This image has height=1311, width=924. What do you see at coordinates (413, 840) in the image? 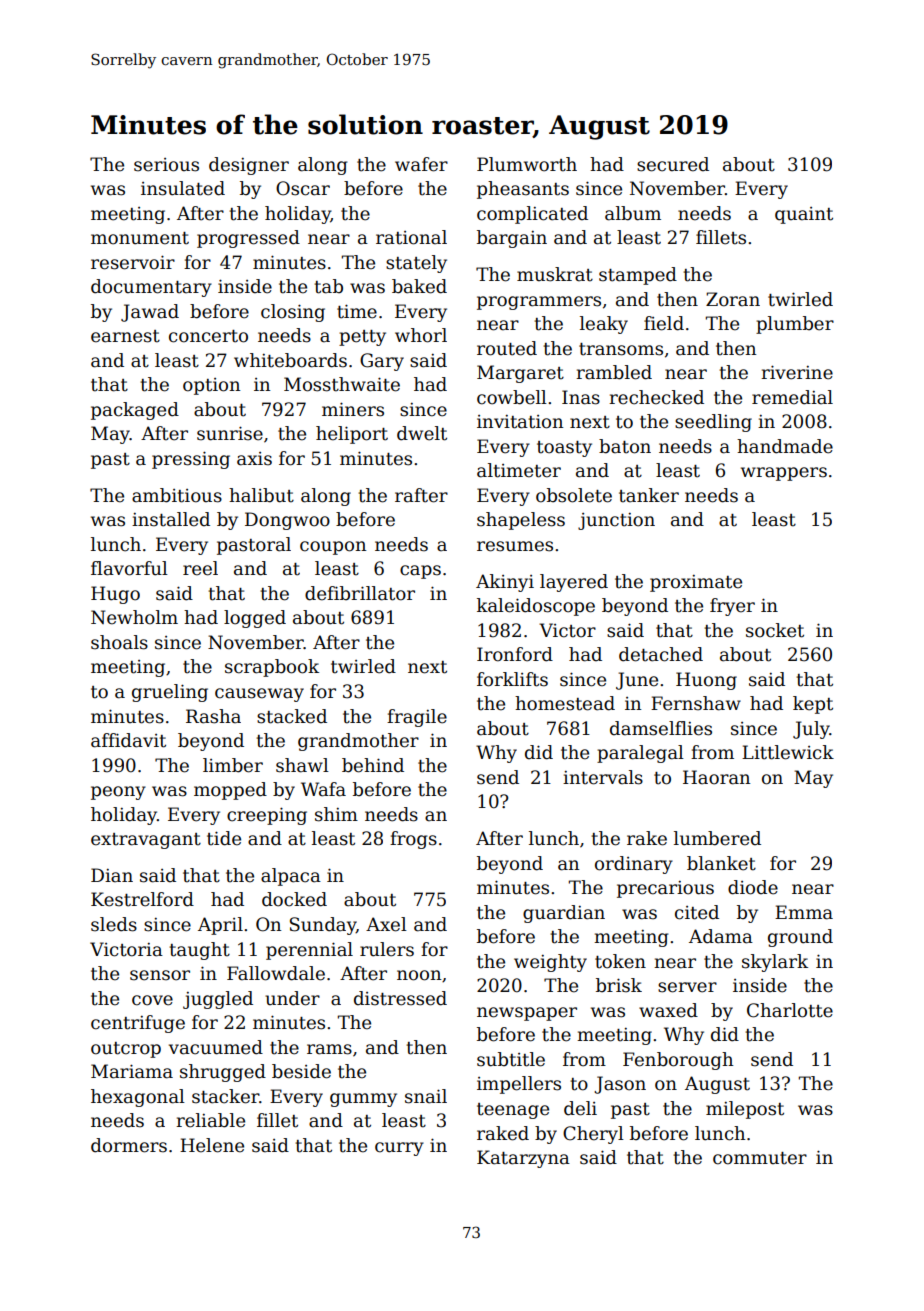
I see `frogs` at bounding box center [413, 840].
